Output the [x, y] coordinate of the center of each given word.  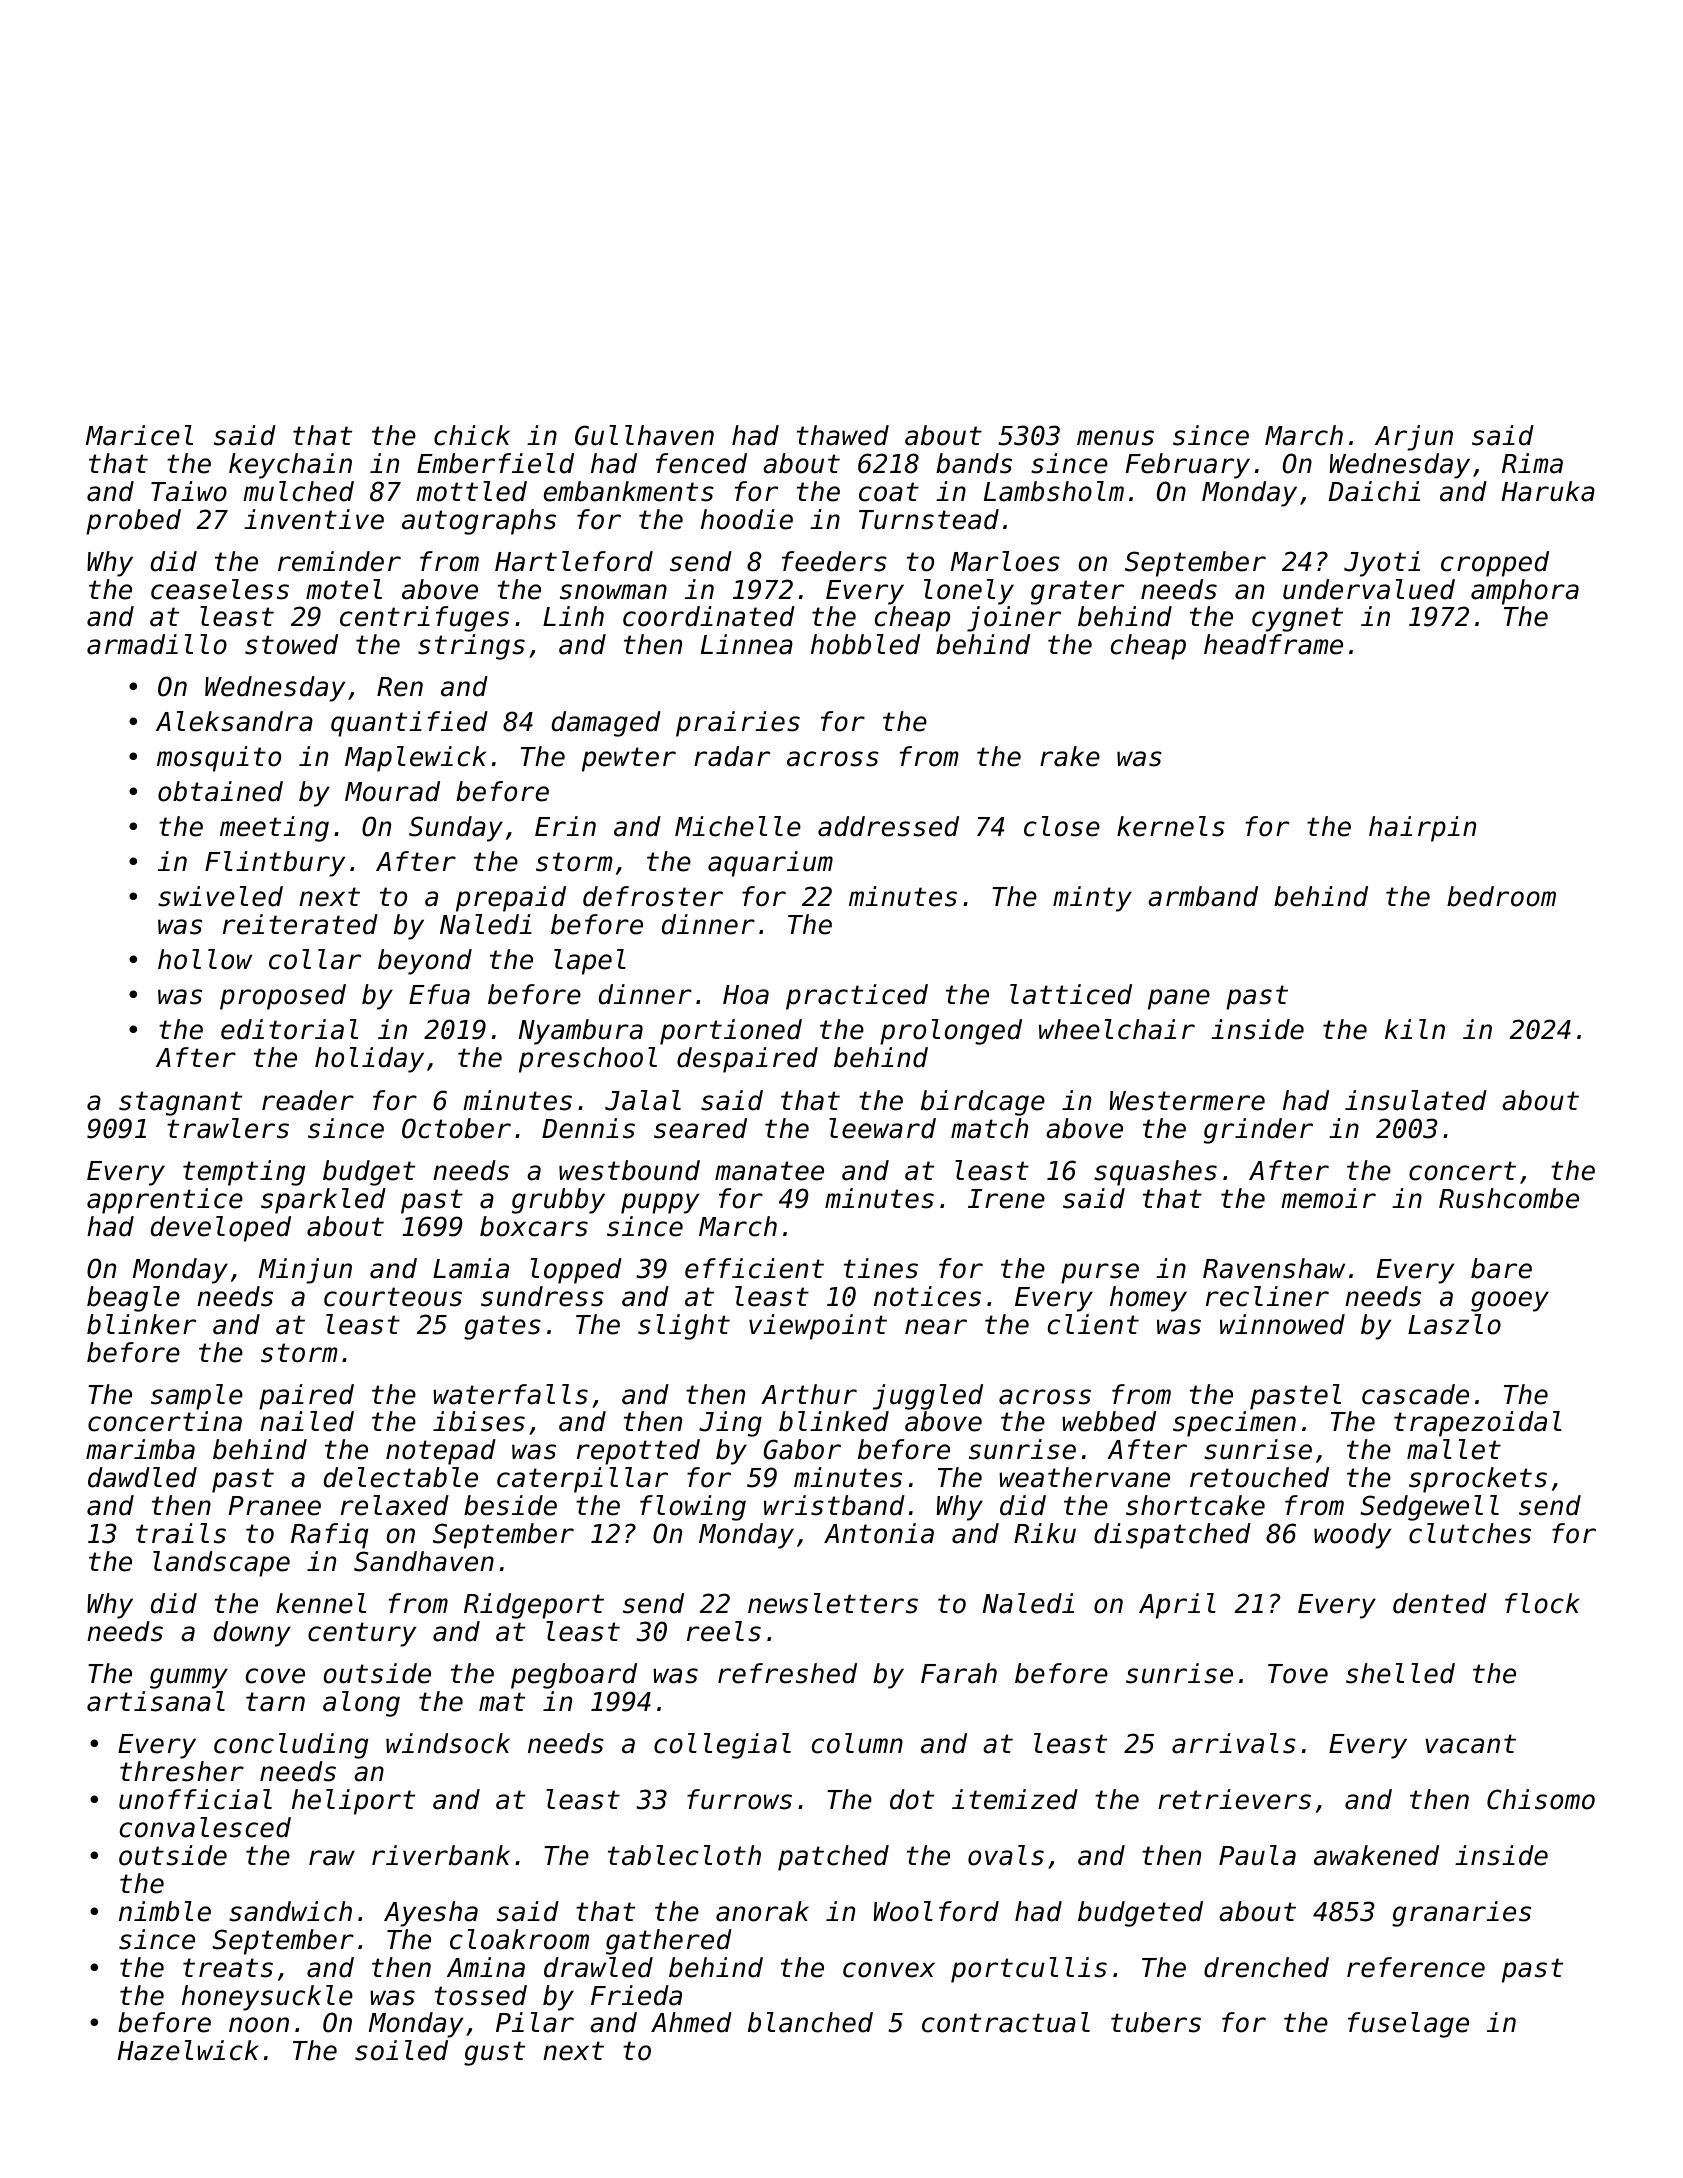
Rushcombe [1509, 1198]
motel [344, 589]
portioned [731, 1032]
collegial [722, 1746]
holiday [369, 1060]
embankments [629, 491]
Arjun [1414, 438]
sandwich [290, 1911]
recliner [1267, 1296]
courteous [393, 1297]
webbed [1109, 1421]
